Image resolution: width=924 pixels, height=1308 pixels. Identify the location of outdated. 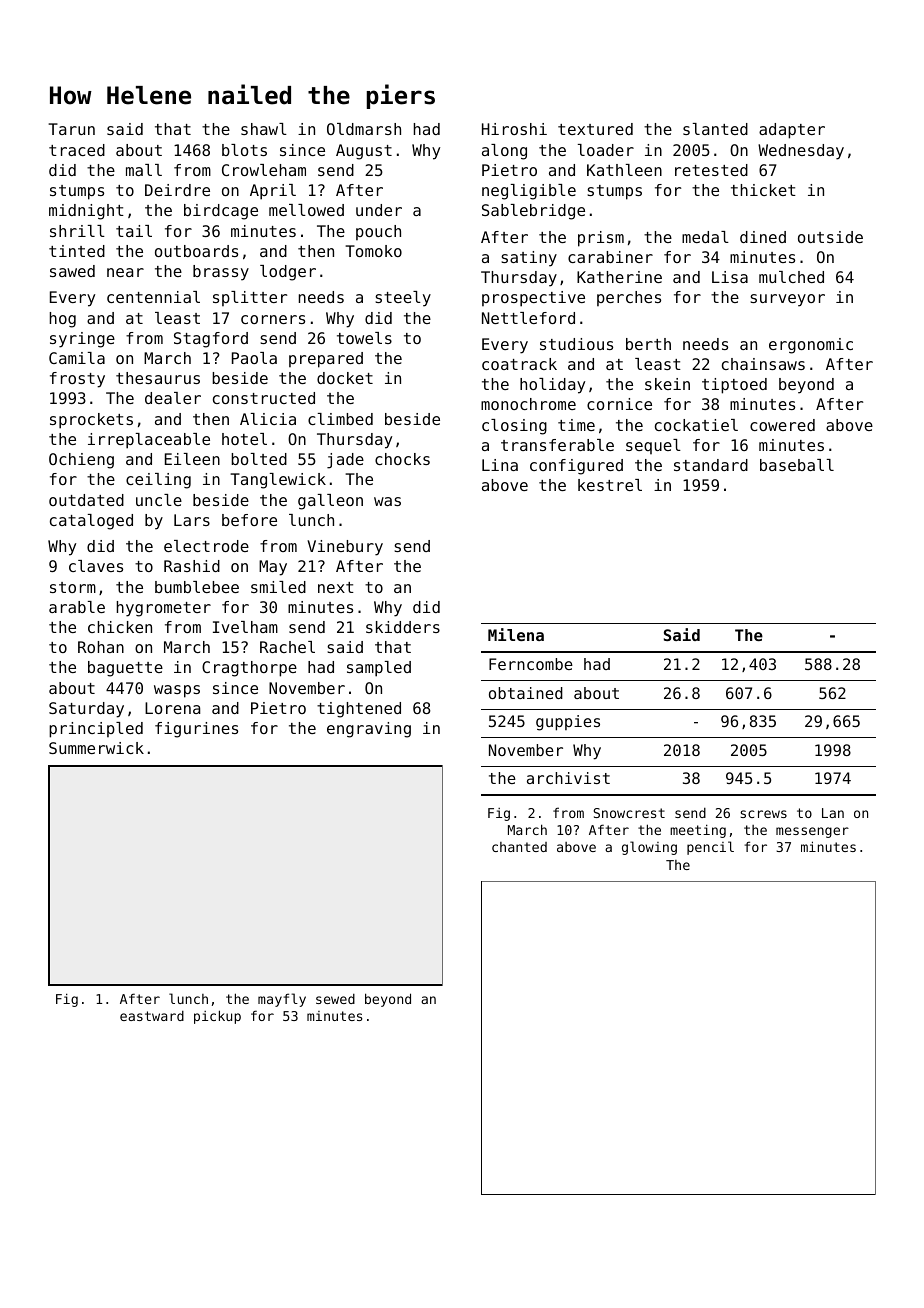
(86, 500).
